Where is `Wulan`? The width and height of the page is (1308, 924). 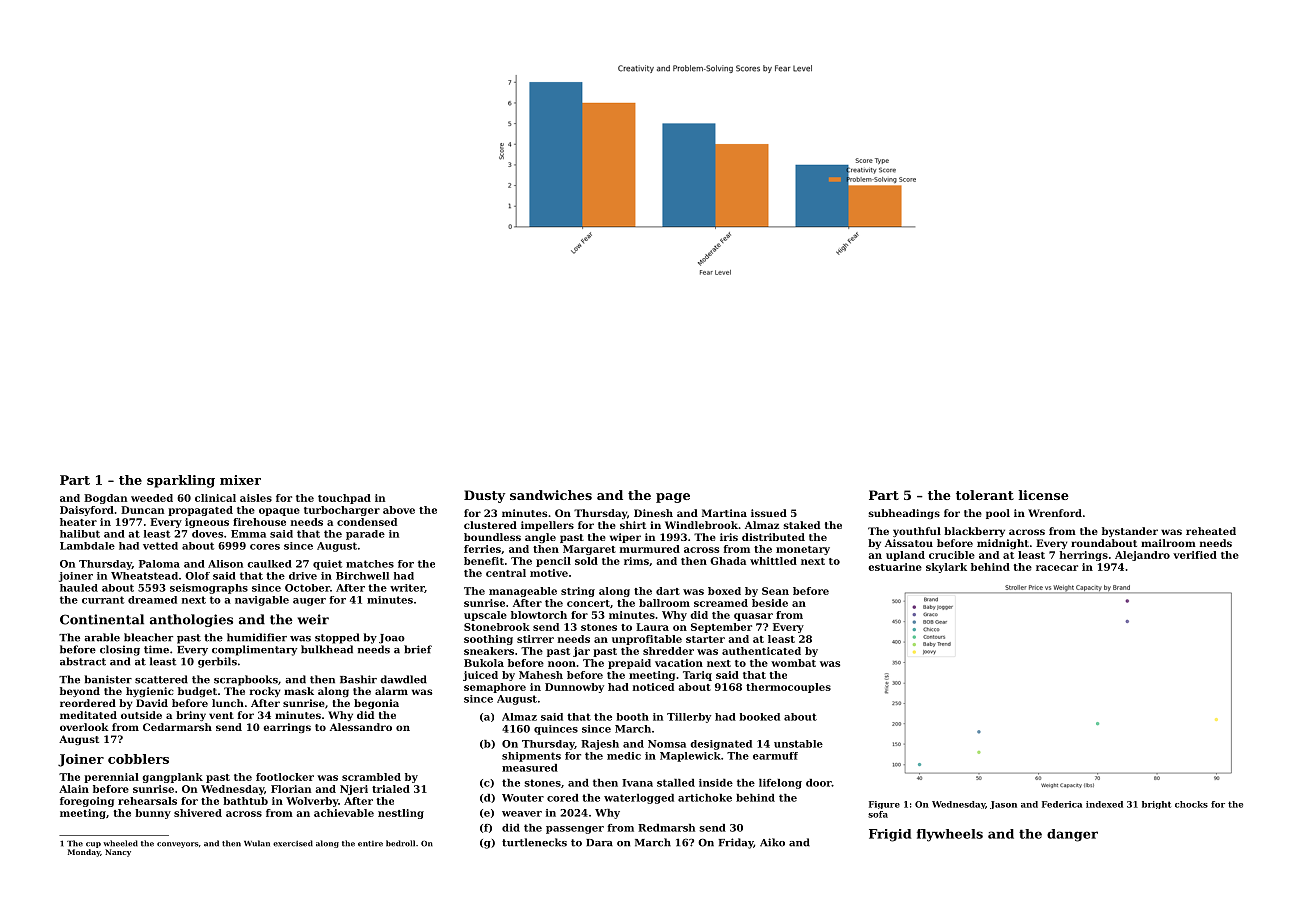
Wulan is located at coordinates (257, 843).
